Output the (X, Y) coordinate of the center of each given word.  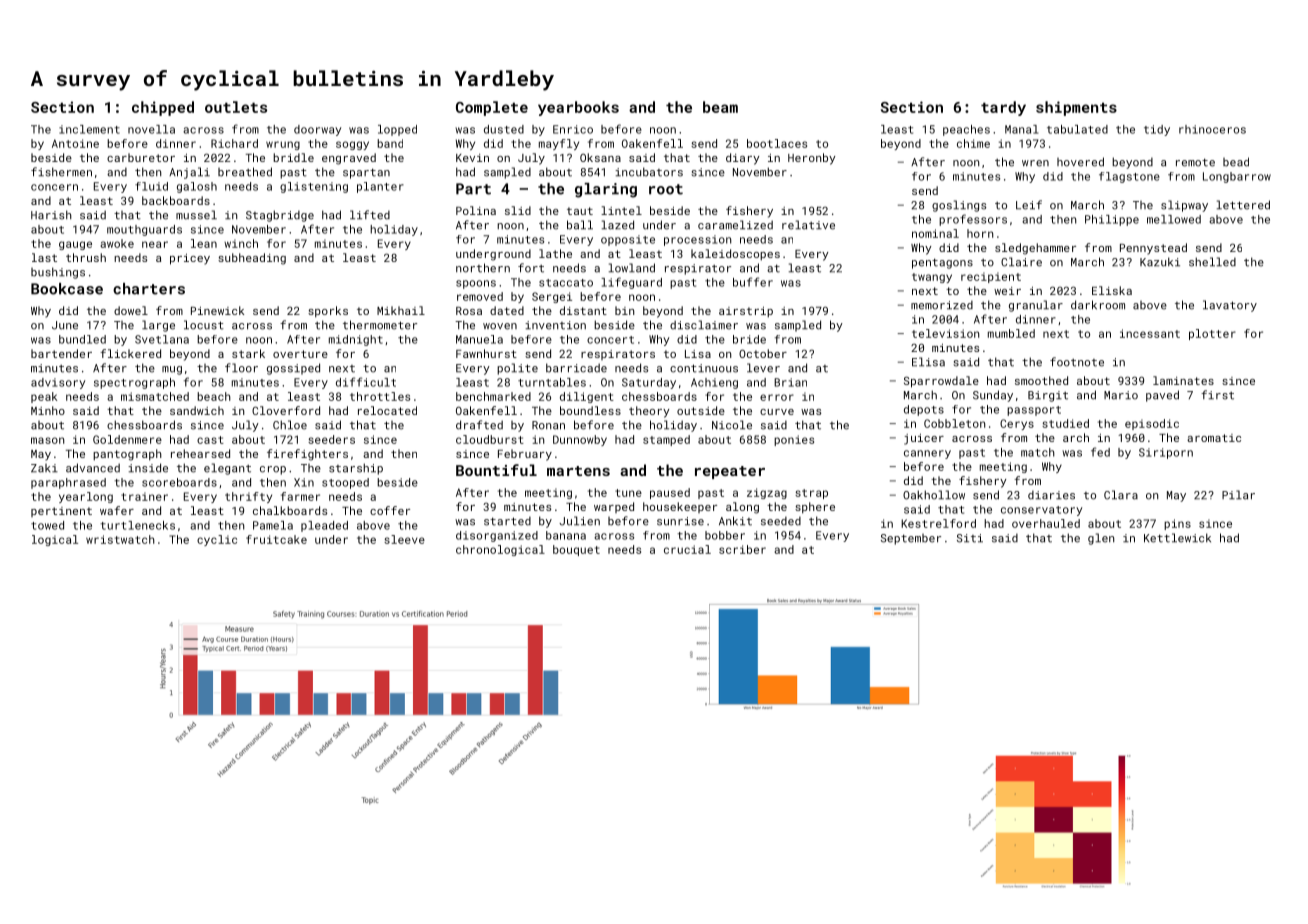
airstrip (746, 312)
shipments (1076, 108)
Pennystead (1153, 249)
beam (720, 107)
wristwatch (120, 539)
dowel (131, 310)
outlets (236, 107)
